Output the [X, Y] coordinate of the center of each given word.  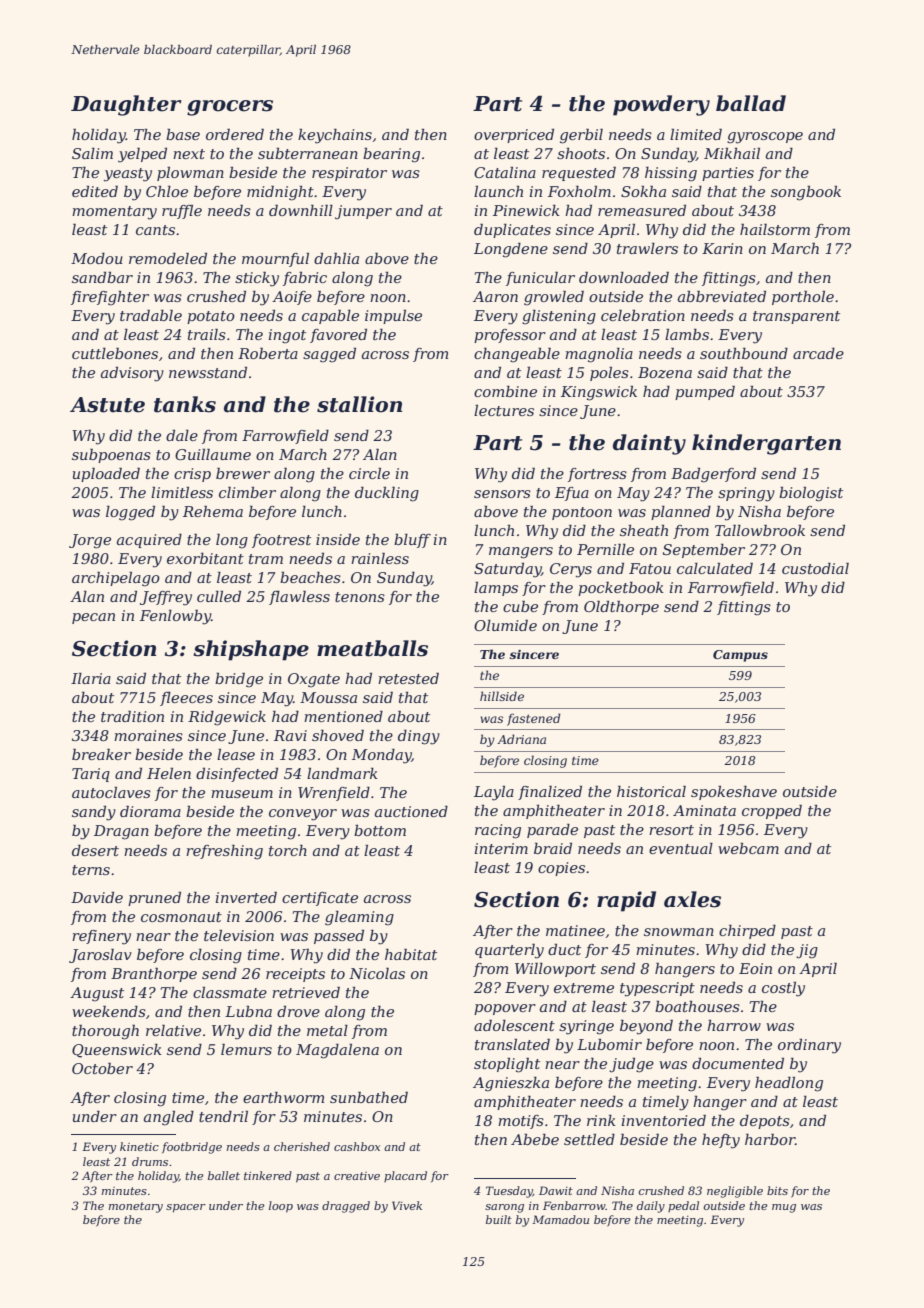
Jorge [90, 541]
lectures [504, 410]
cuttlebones [115, 353]
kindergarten [766, 444]
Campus [740, 656]
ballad [751, 103]
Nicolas [377, 973]
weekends [109, 1011]
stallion [359, 404]
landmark [342, 773]
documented [738, 1063]
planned [681, 512]
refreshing [224, 852]
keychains [335, 136]
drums [150, 1161]
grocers [230, 108]
